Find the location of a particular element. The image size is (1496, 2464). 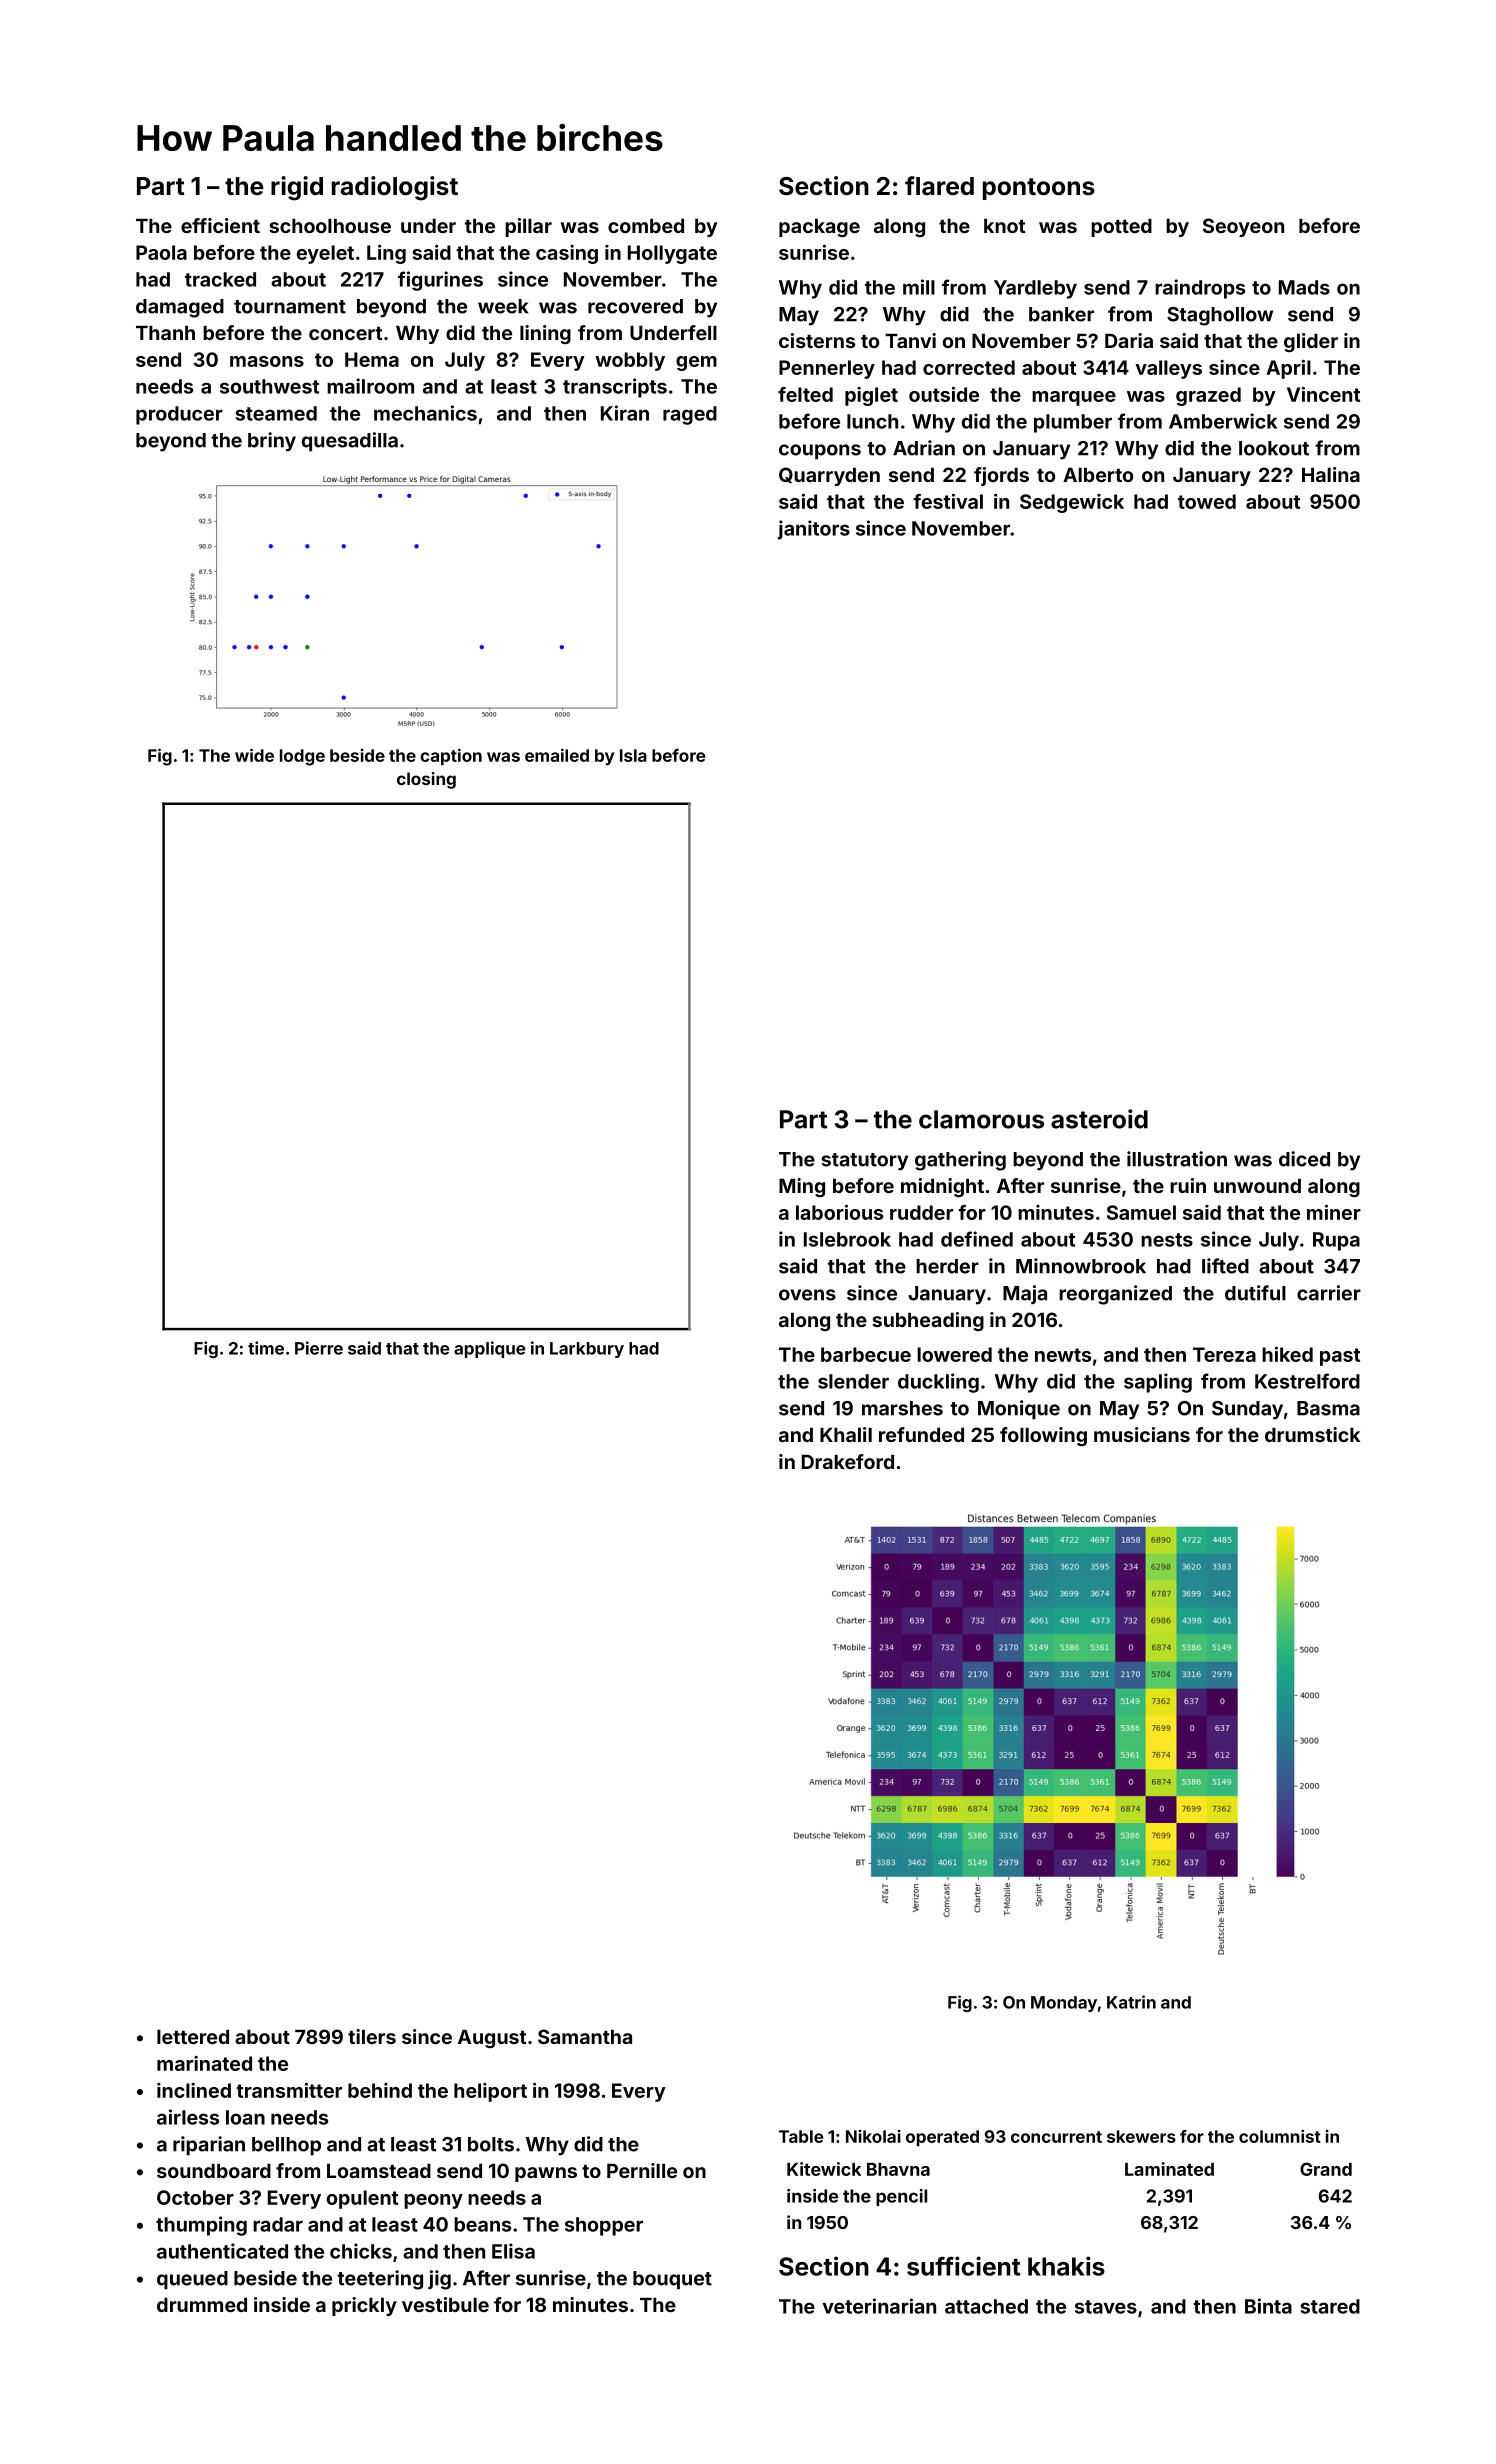

potted is located at coordinates (1121, 228).
